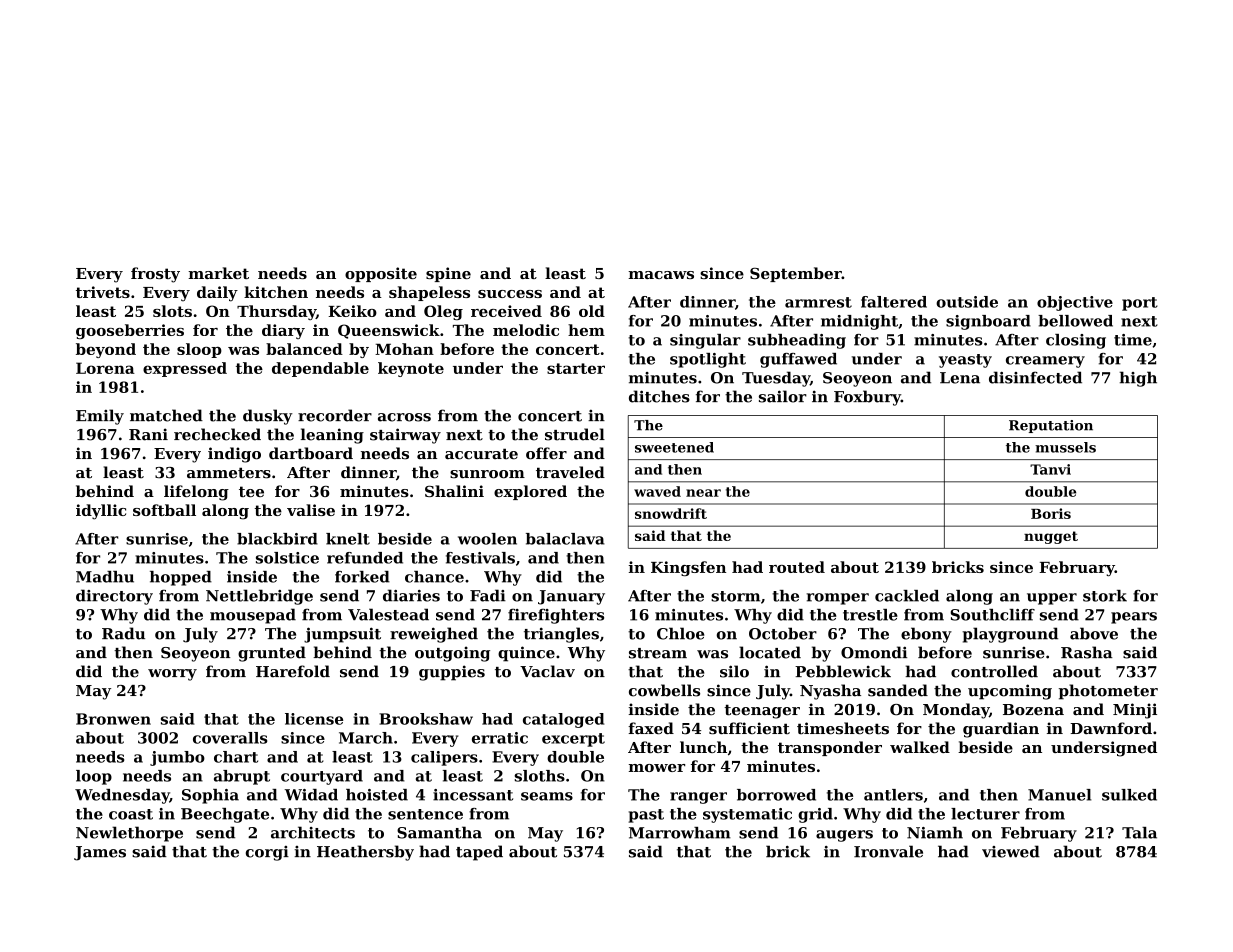 The width and height of the page is (1233, 952). Describe the element at coordinates (100, 853) in the page. I see `James` at that location.
